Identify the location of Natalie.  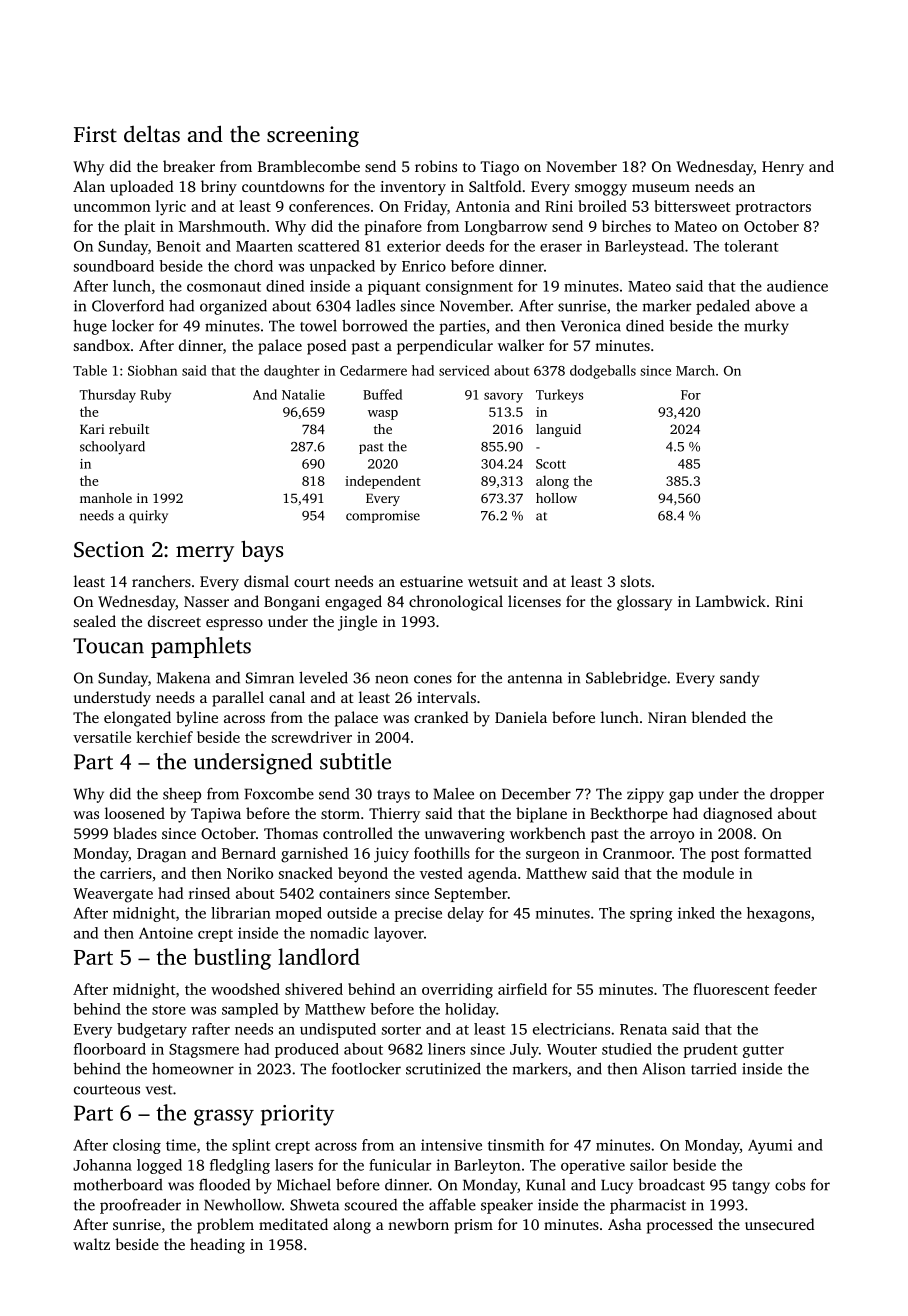
(303, 394).
